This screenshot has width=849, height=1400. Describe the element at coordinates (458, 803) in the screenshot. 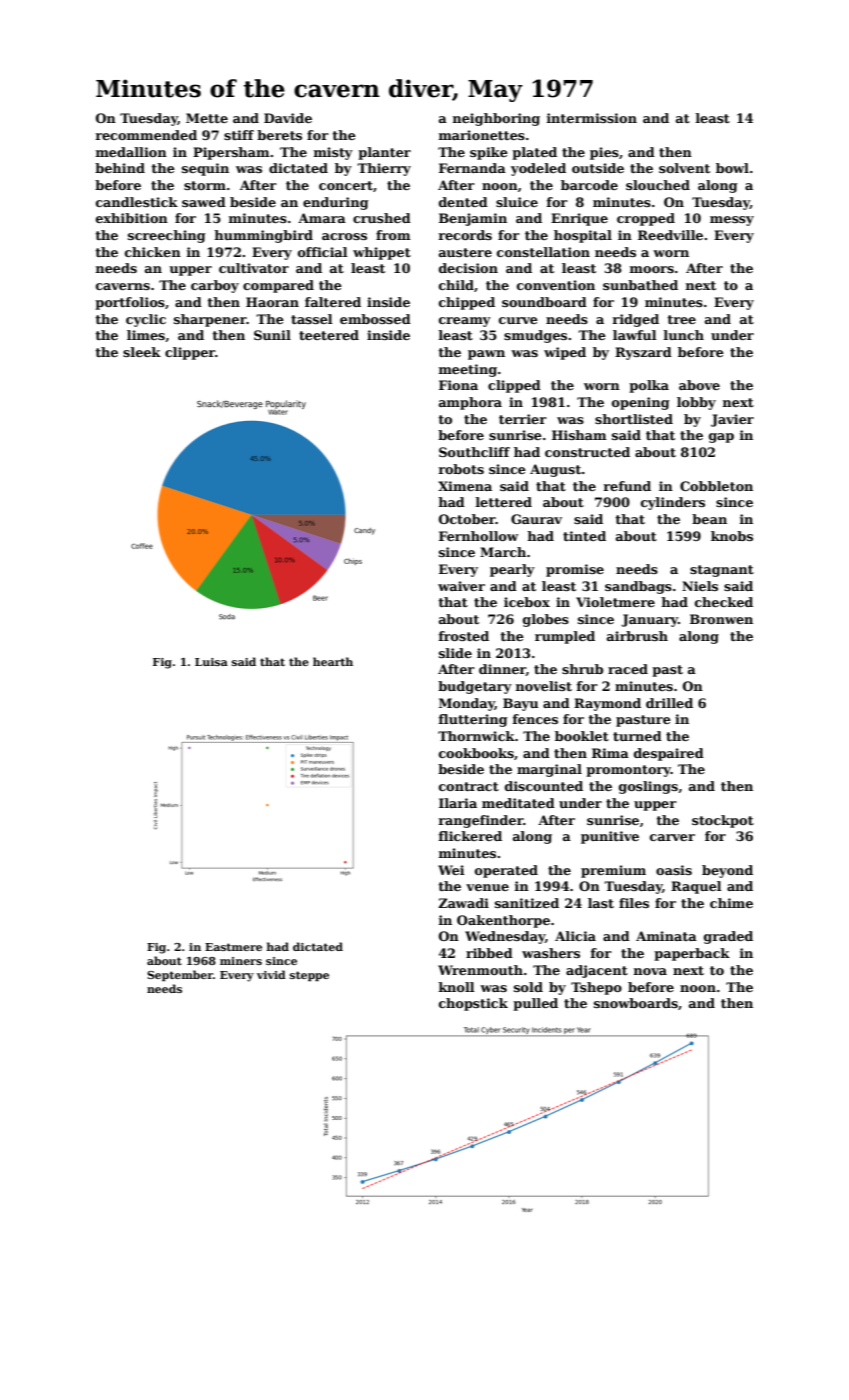

I see `Ilaria` at that location.
